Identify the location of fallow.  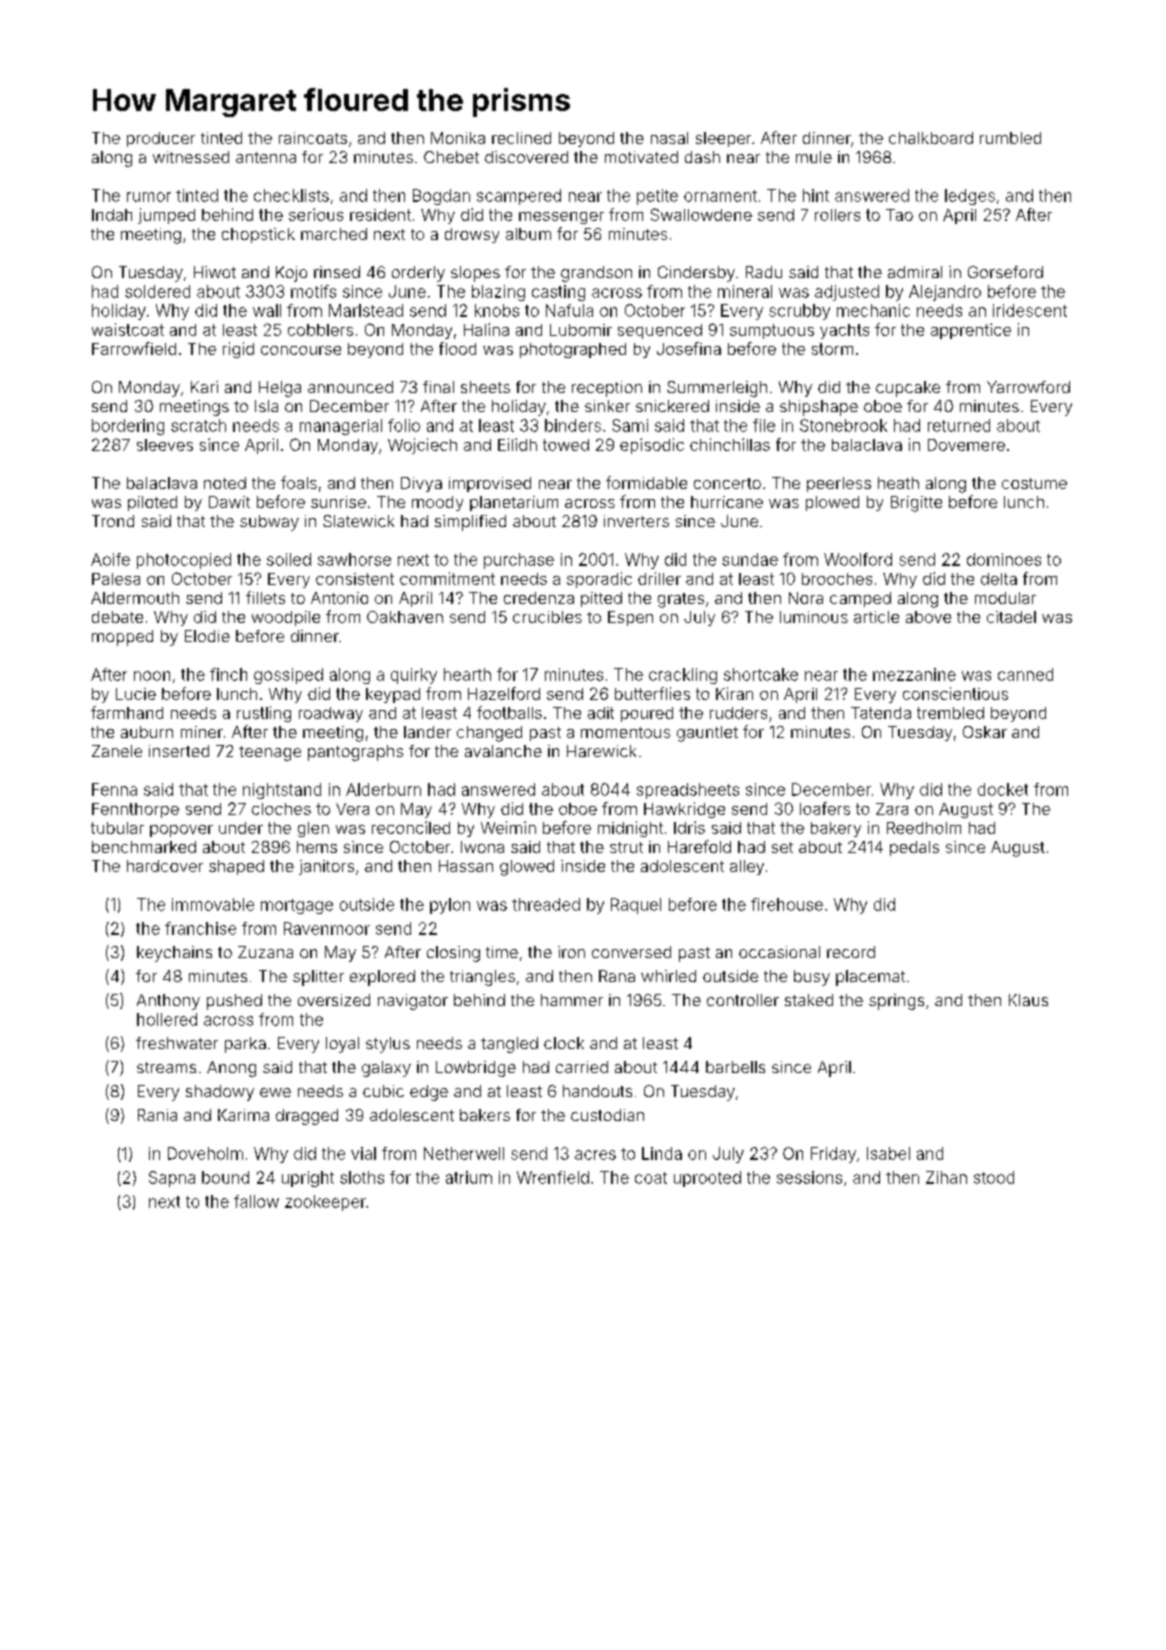
(256, 1201).
